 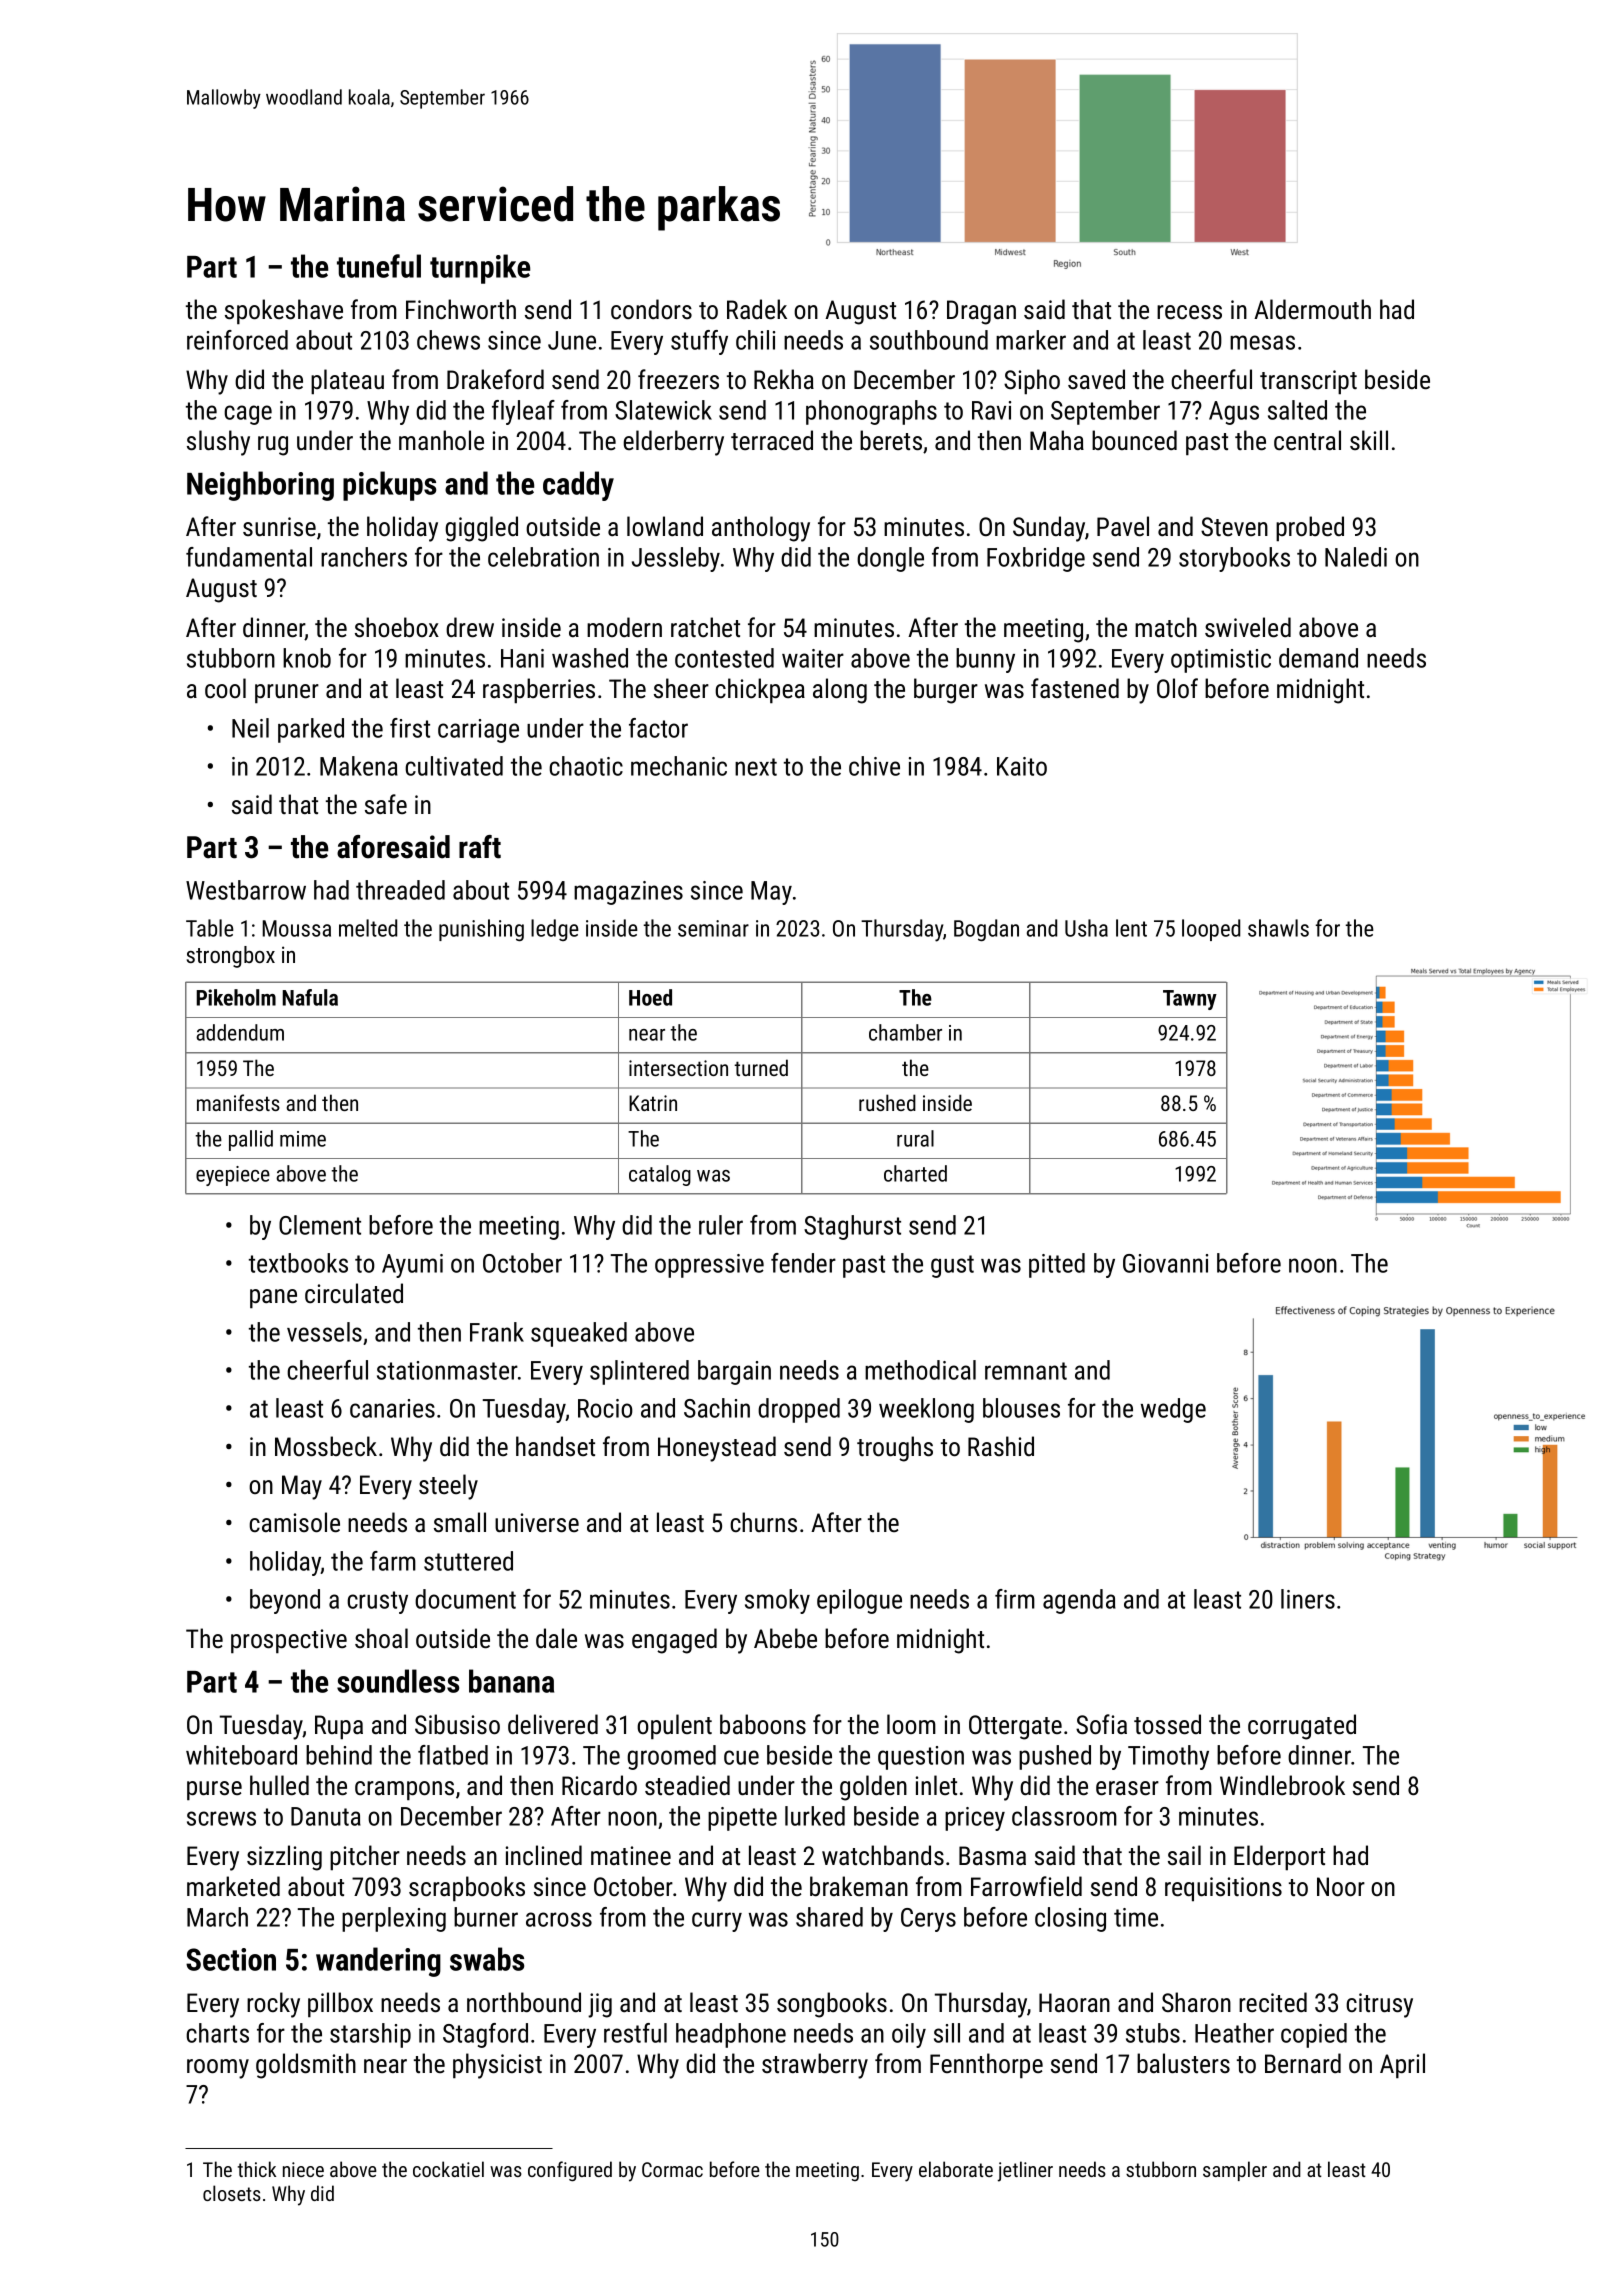 What do you see at coordinates (379, 266) in the screenshot?
I see `tuneful` at bounding box center [379, 266].
